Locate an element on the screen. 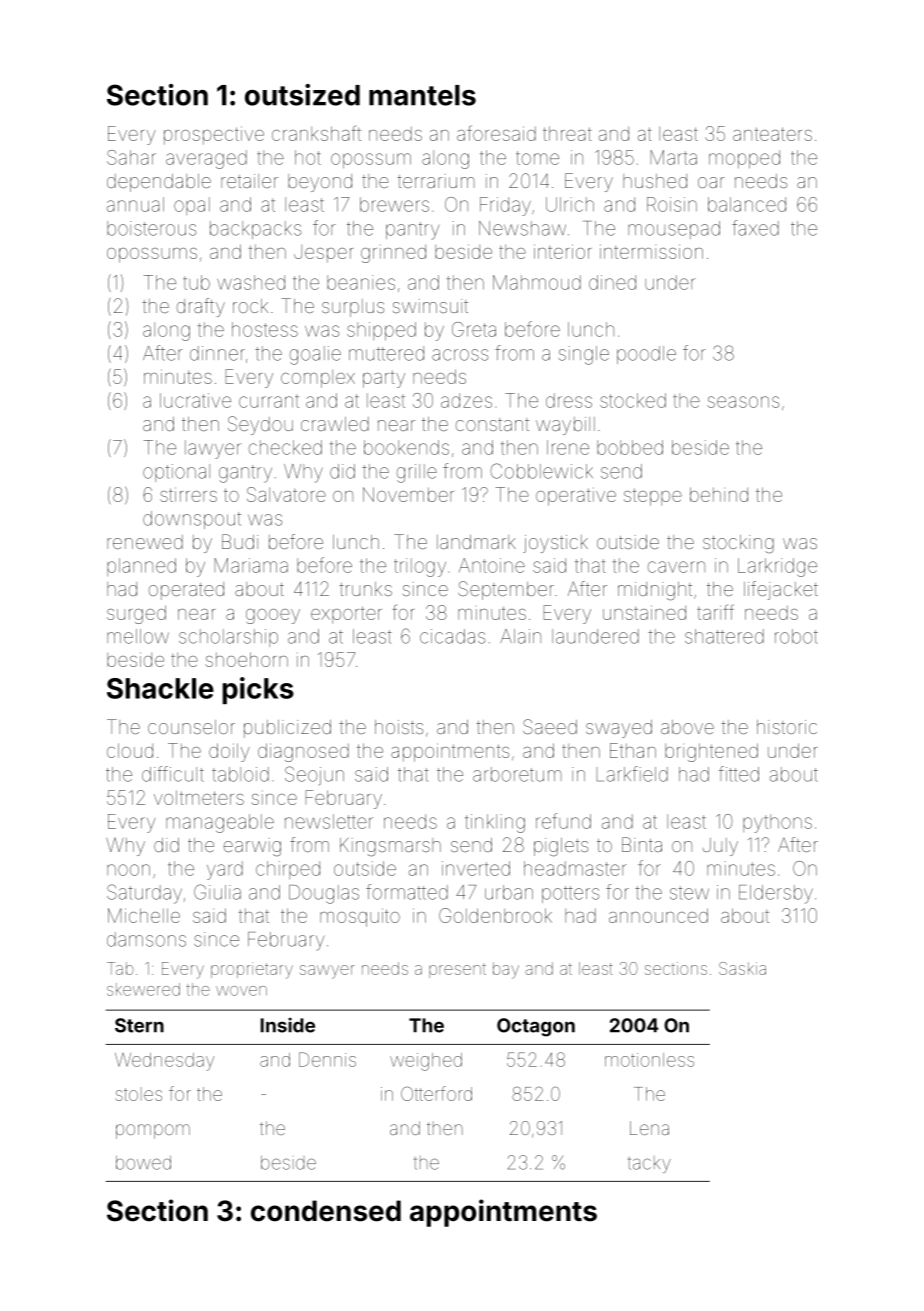 The height and width of the screenshot is (1311, 924). condensed is located at coordinates (326, 1211).
